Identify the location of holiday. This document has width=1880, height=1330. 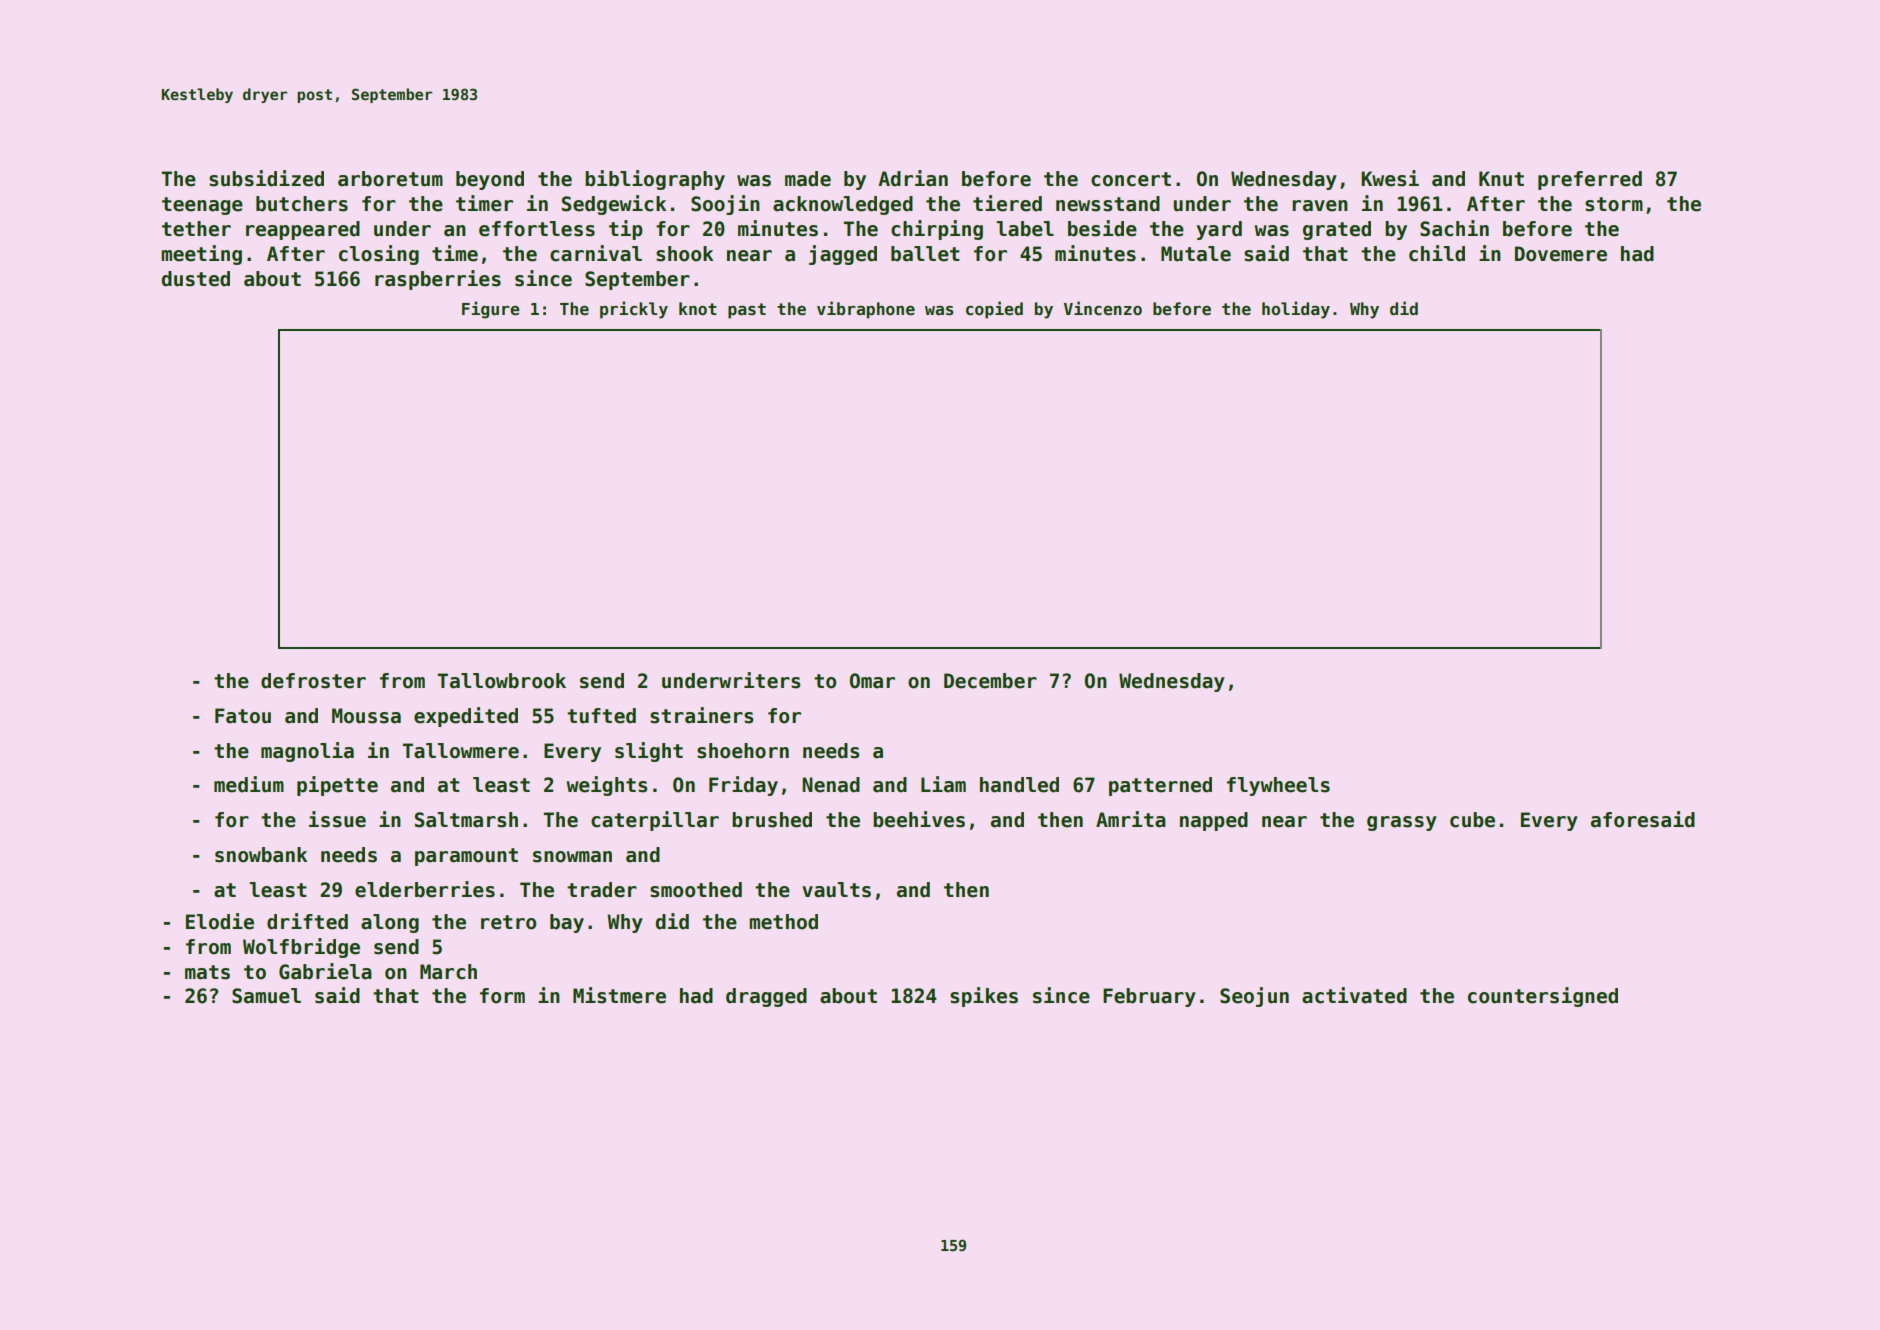
(1296, 310).
